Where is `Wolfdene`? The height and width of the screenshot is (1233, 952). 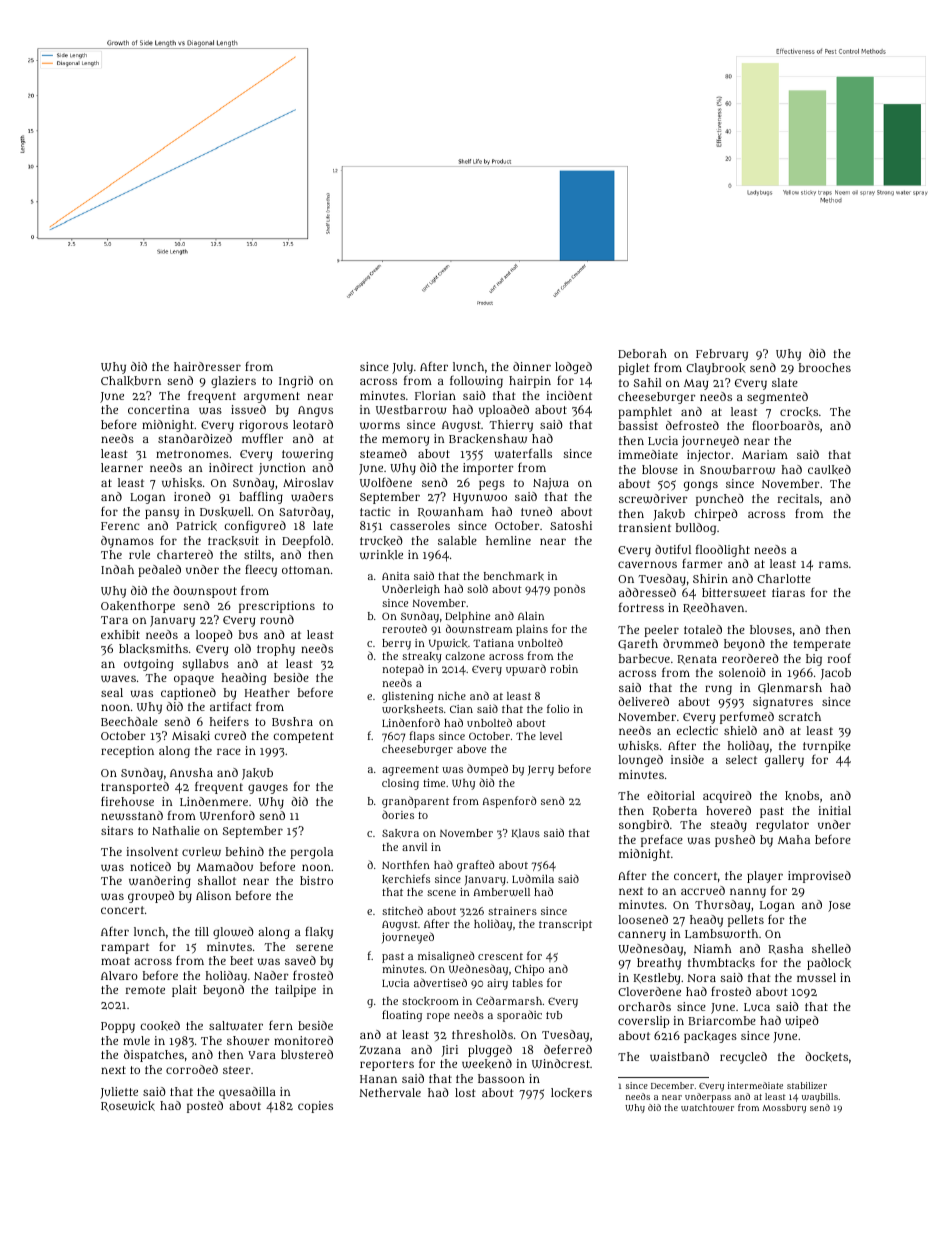 Wolfdene is located at coordinates (386, 482).
